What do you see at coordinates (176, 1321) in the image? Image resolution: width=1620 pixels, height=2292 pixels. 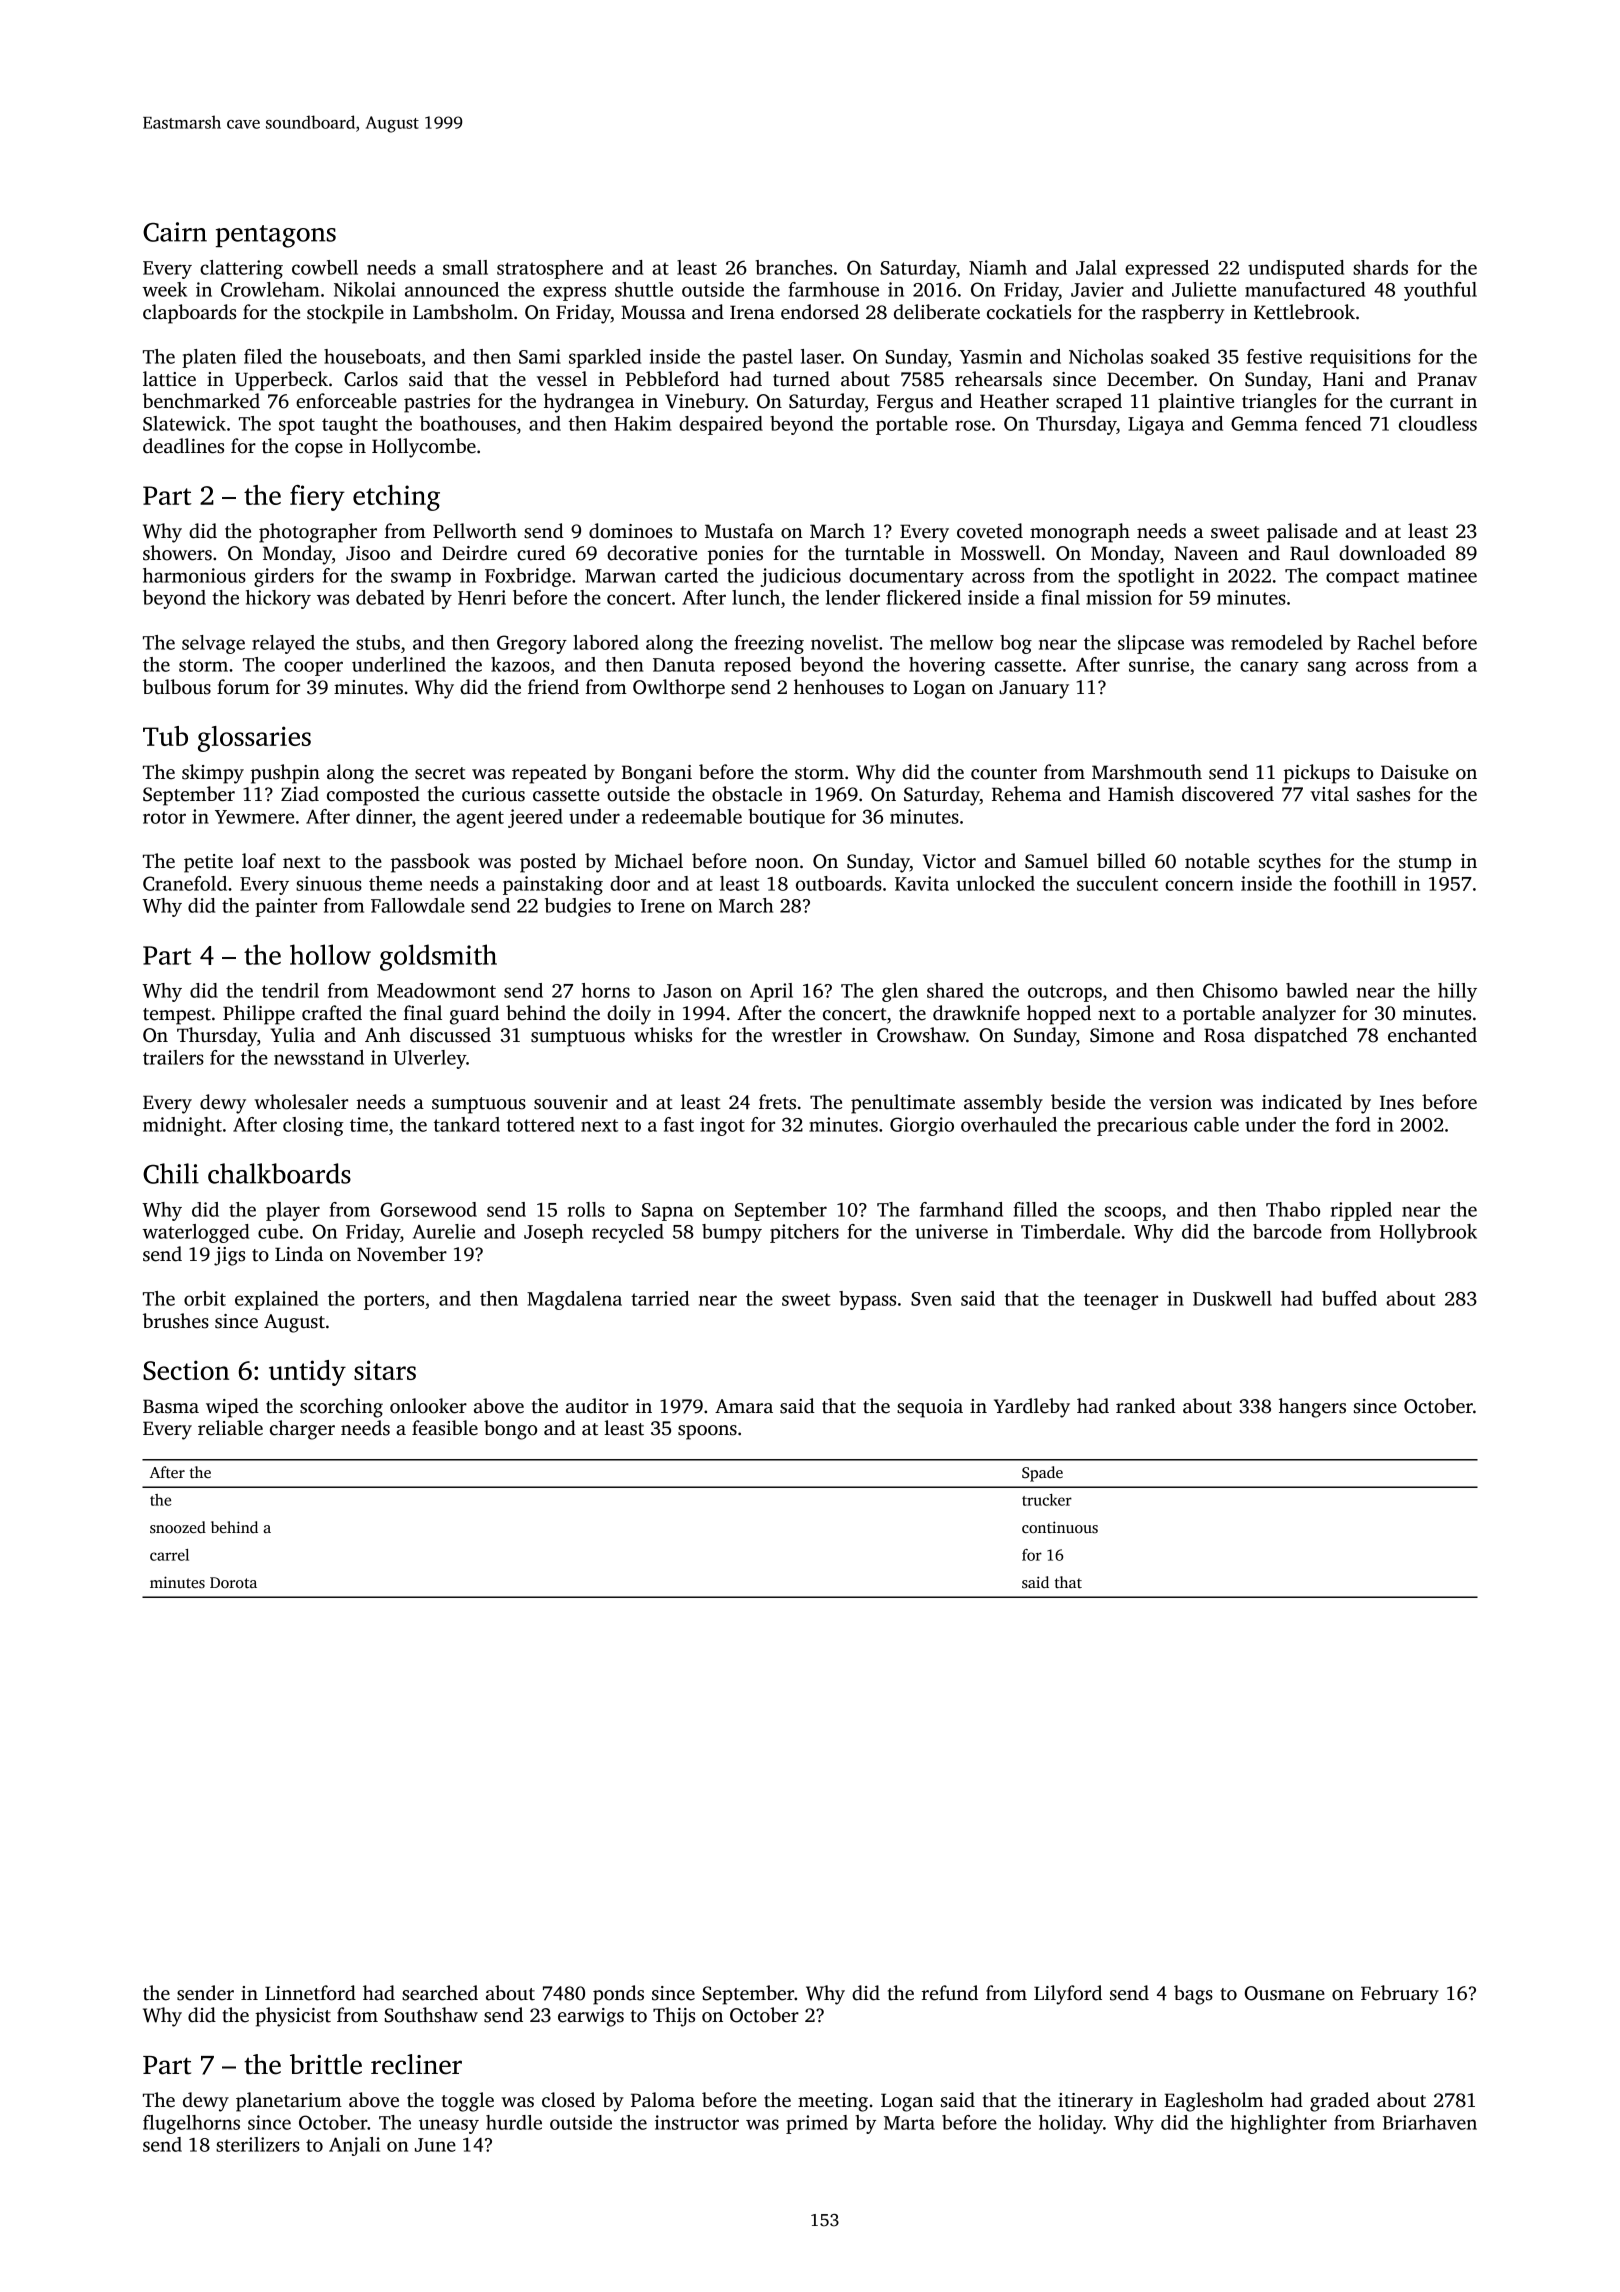 I see `brushes` at bounding box center [176, 1321].
